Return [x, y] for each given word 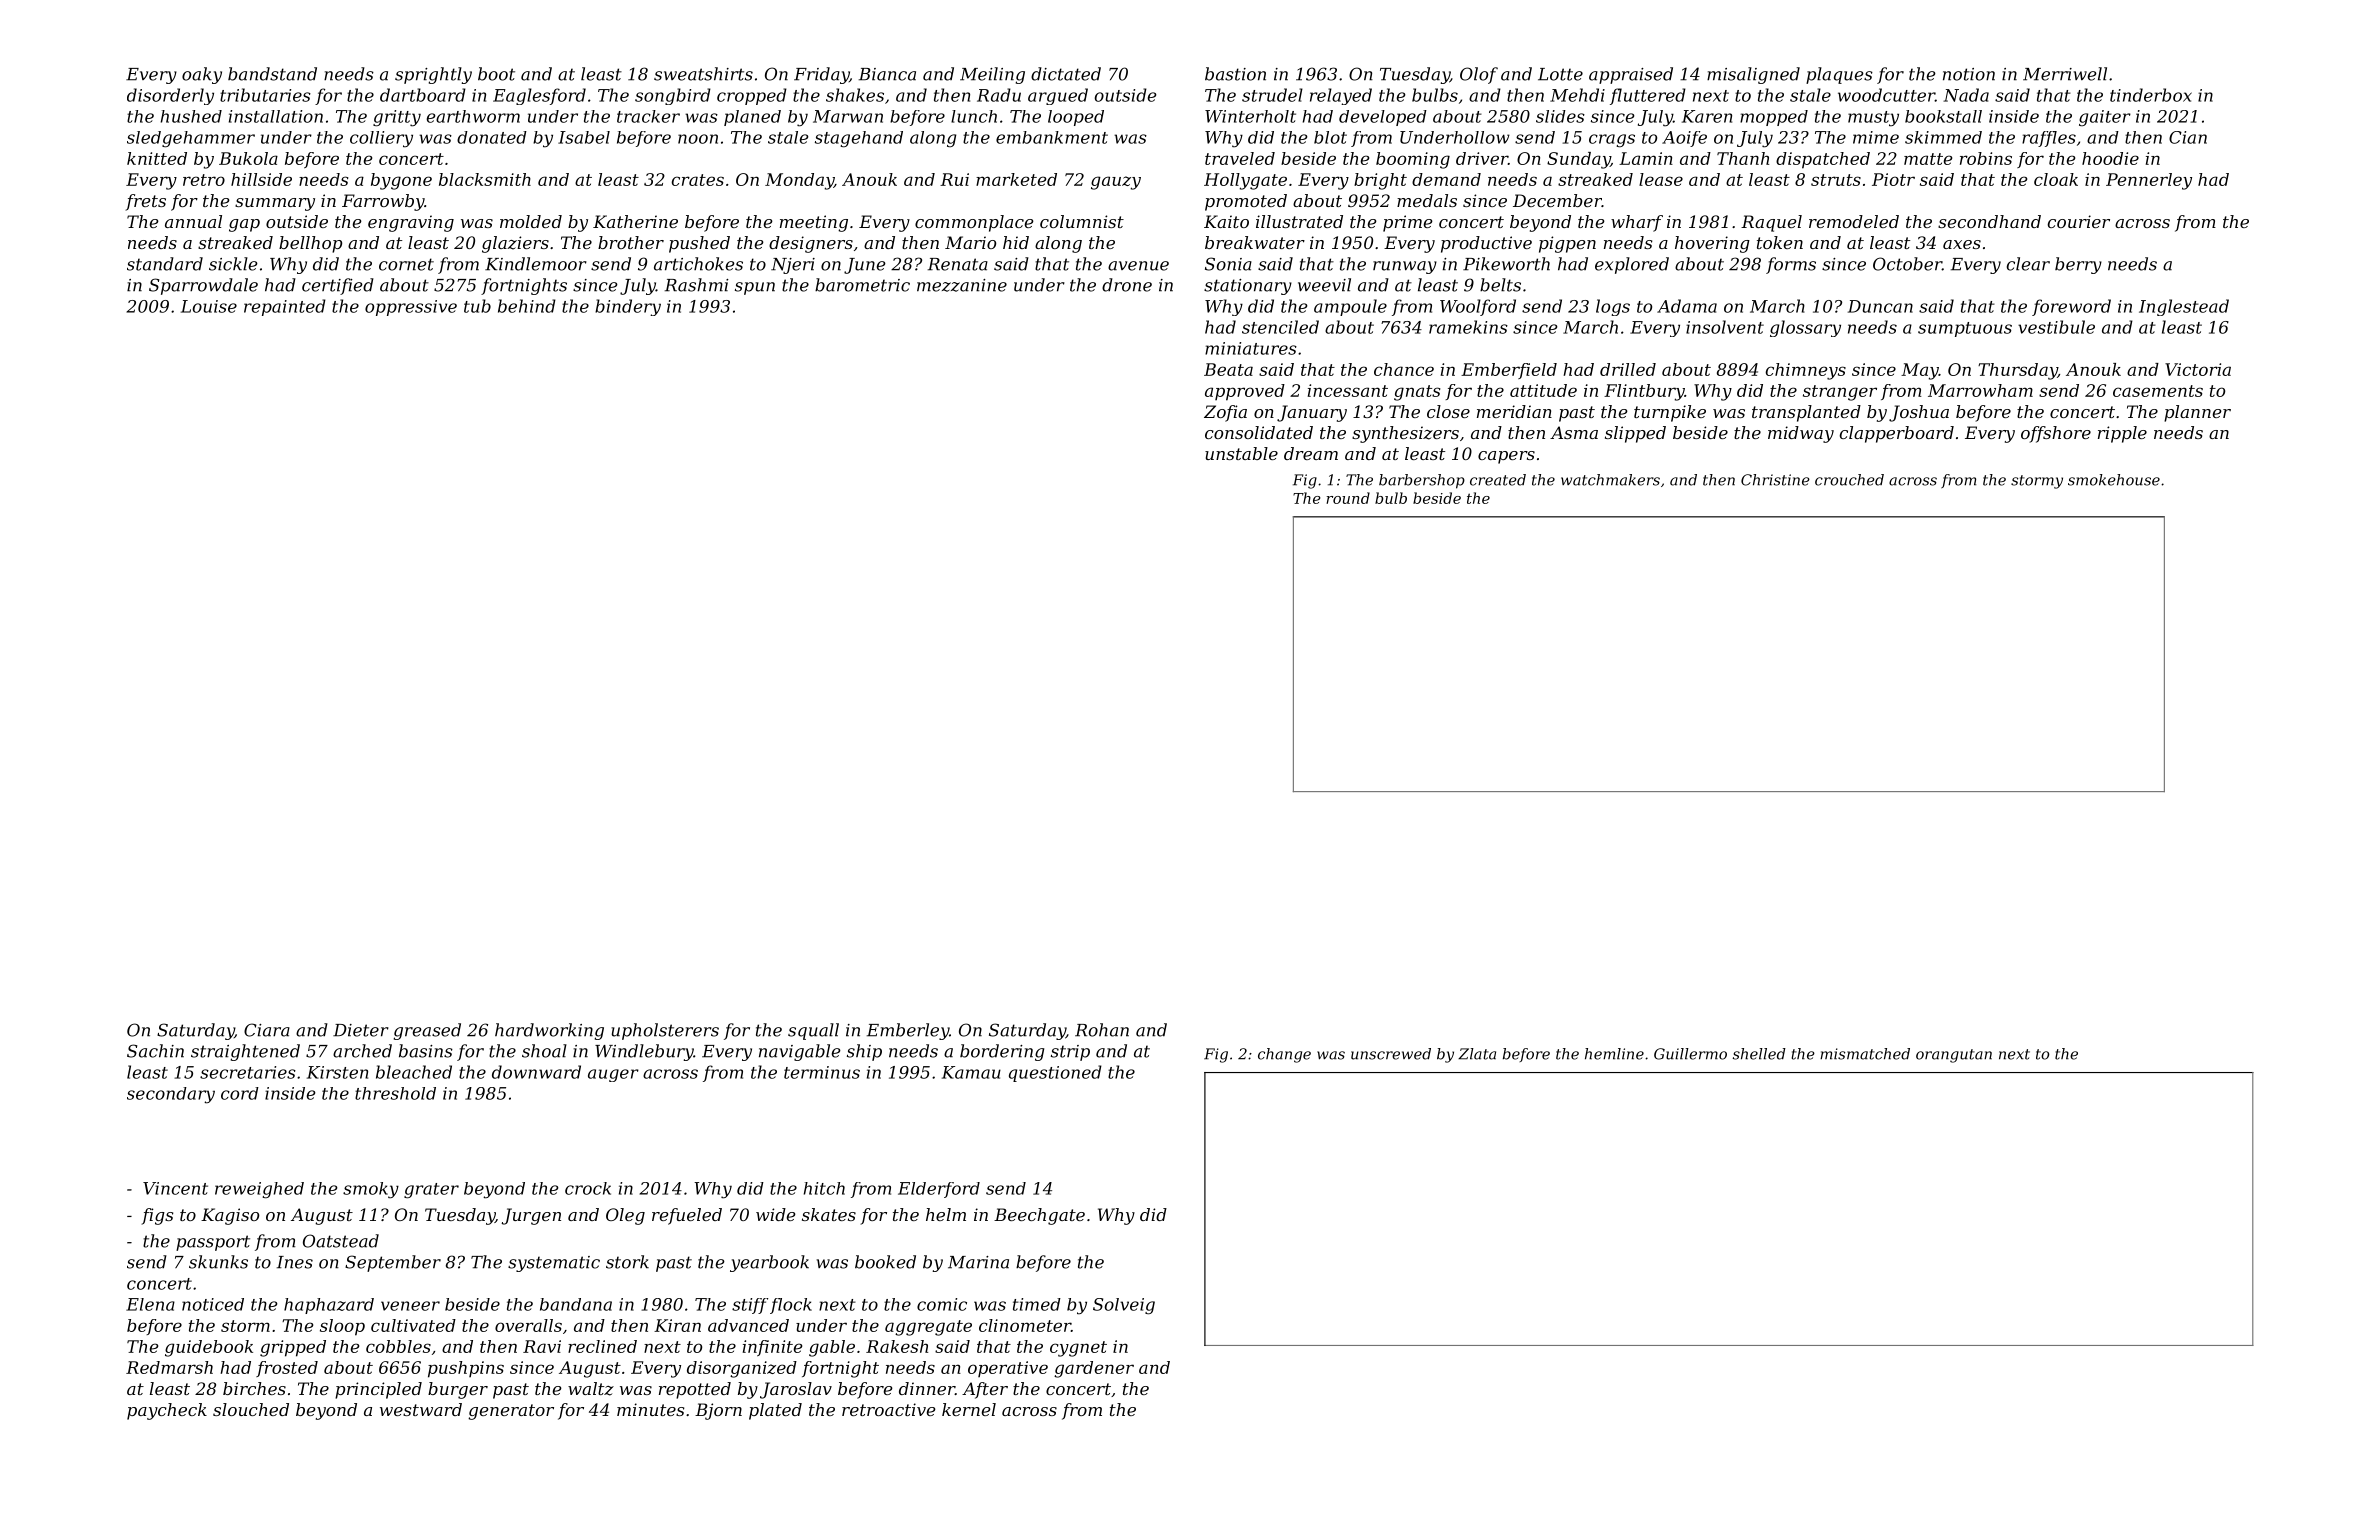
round [1348, 498]
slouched [251, 1409]
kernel [969, 1409]
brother [631, 242]
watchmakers [1610, 480]
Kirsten [337, 1072]
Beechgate [1039, 1216]
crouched [1849, 480]
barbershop [1422, 481]
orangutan [1954, 1056]
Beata [1228, 369]
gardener [1094, 1369]
